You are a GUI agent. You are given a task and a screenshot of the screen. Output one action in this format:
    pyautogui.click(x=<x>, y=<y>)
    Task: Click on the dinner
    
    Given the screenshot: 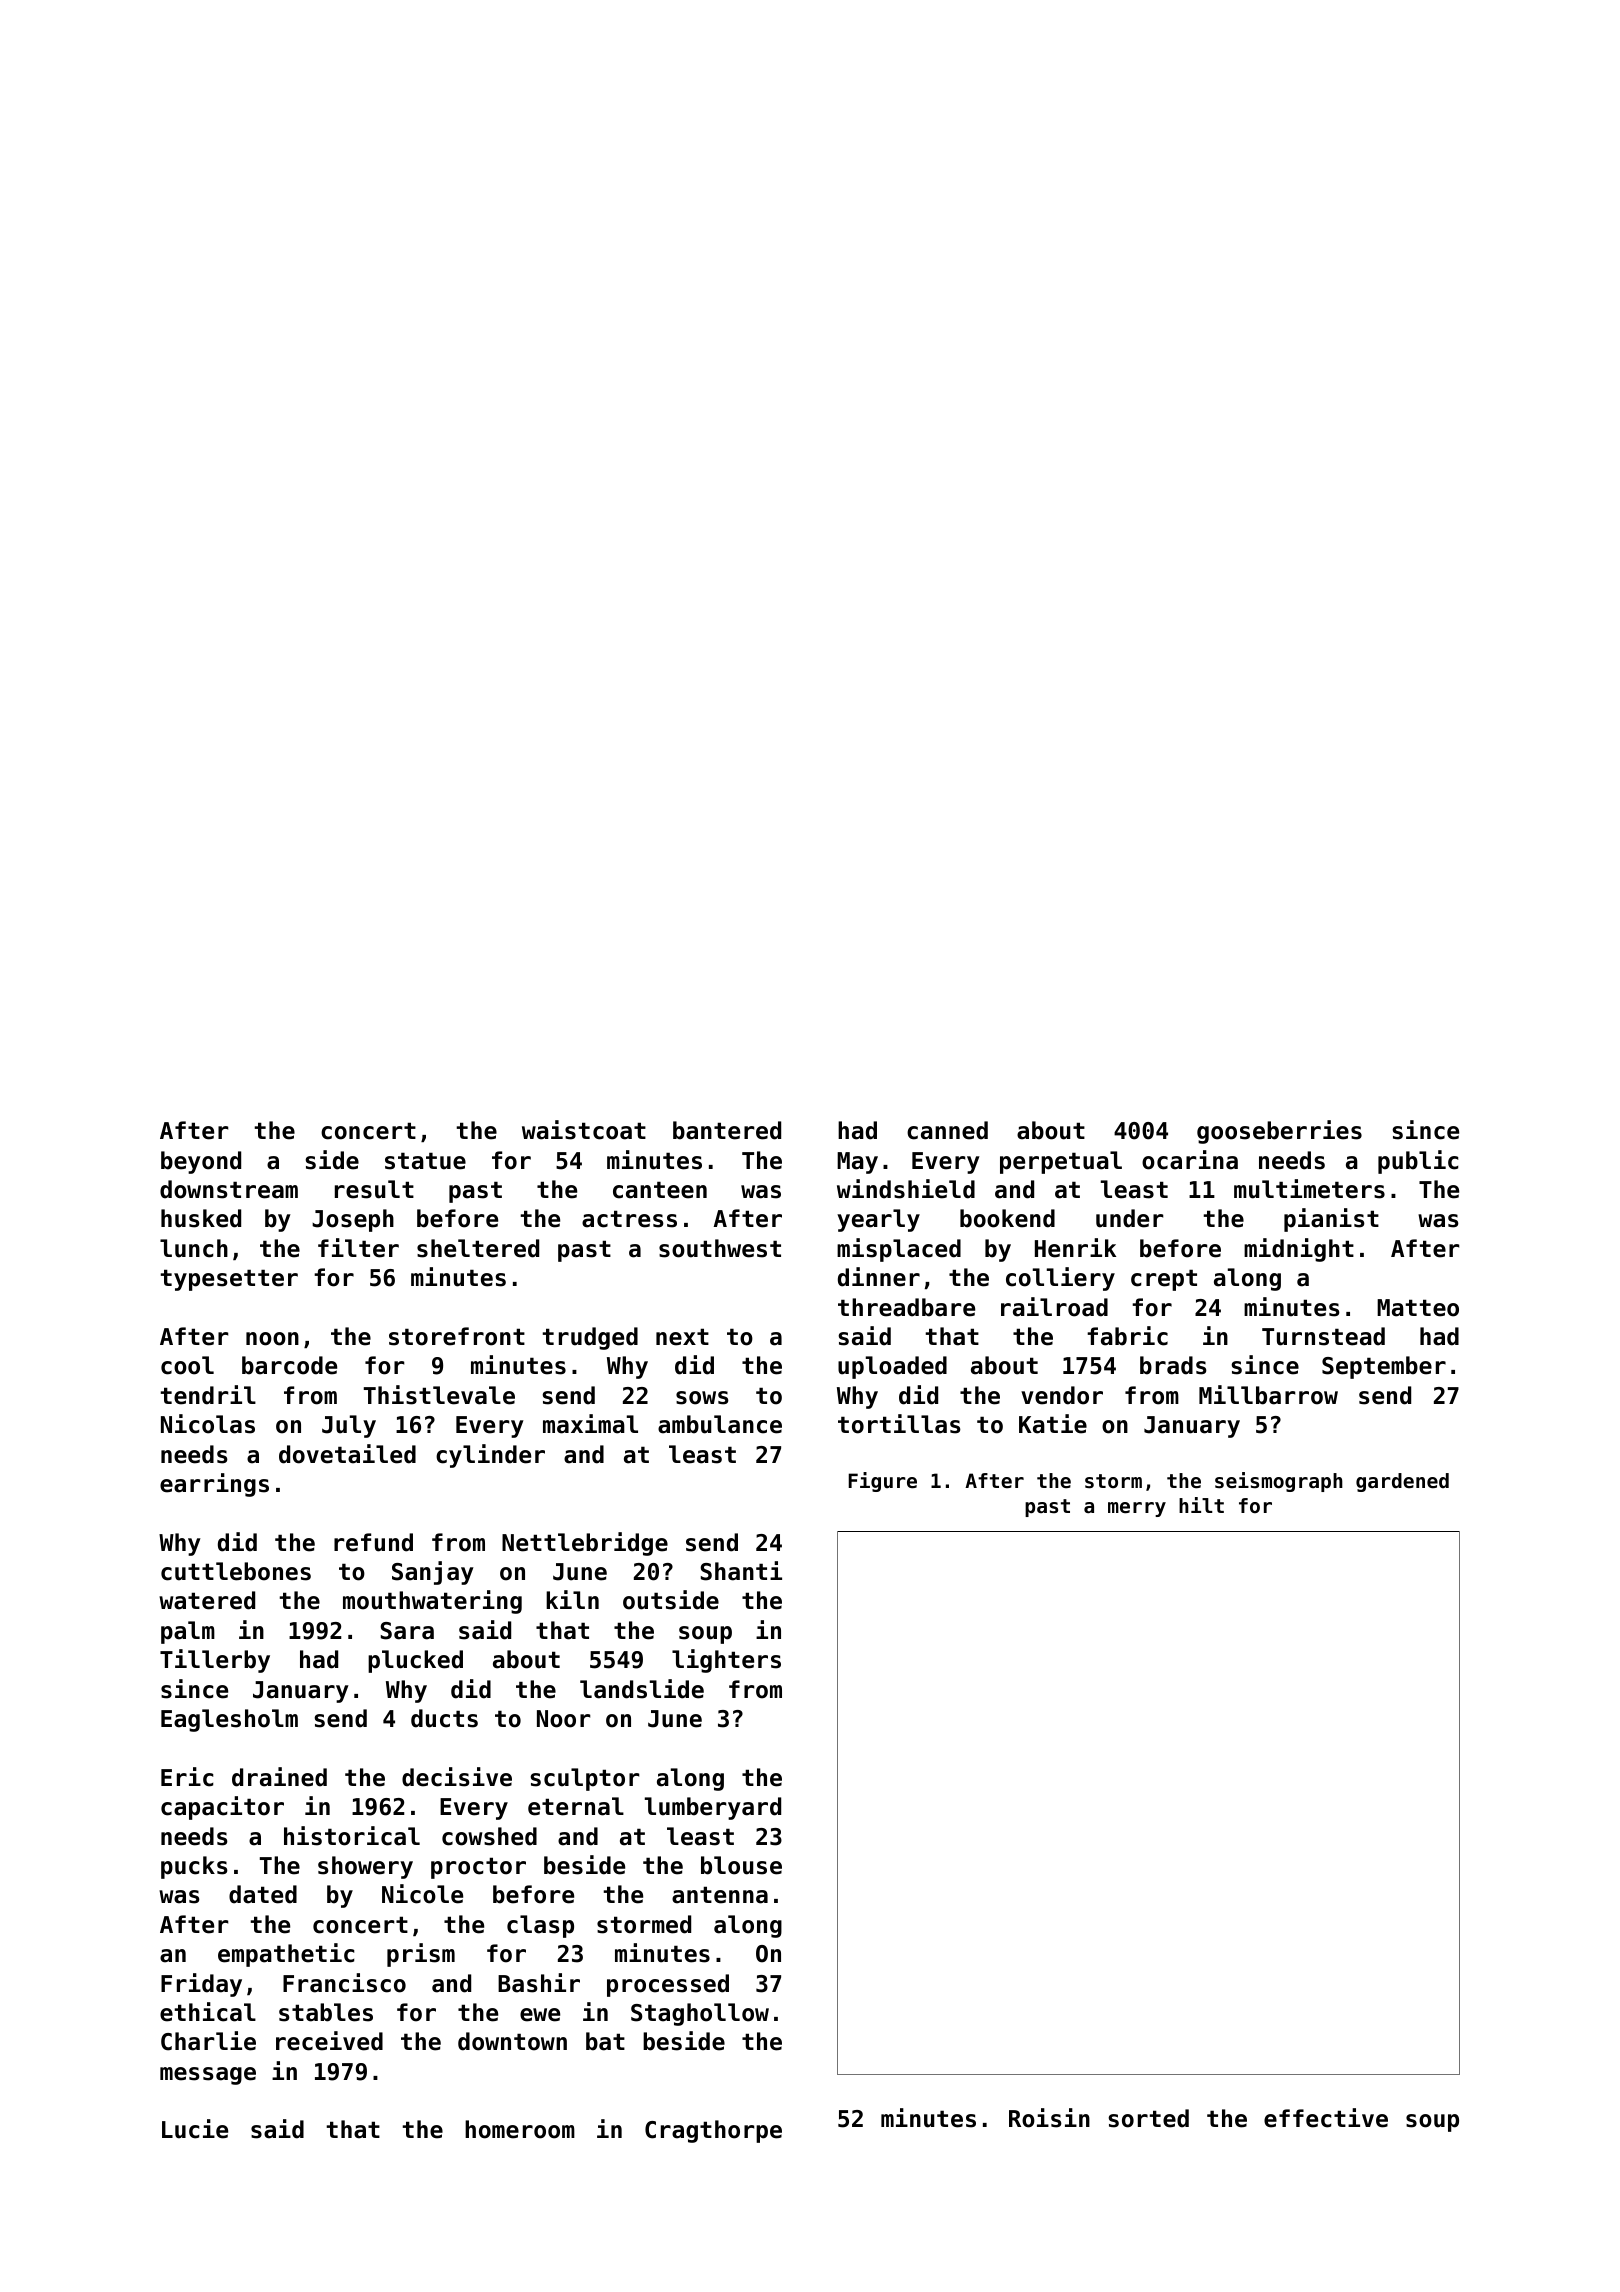 What is the action you would take?
    pyautogui.click(x=879, y=1277)
